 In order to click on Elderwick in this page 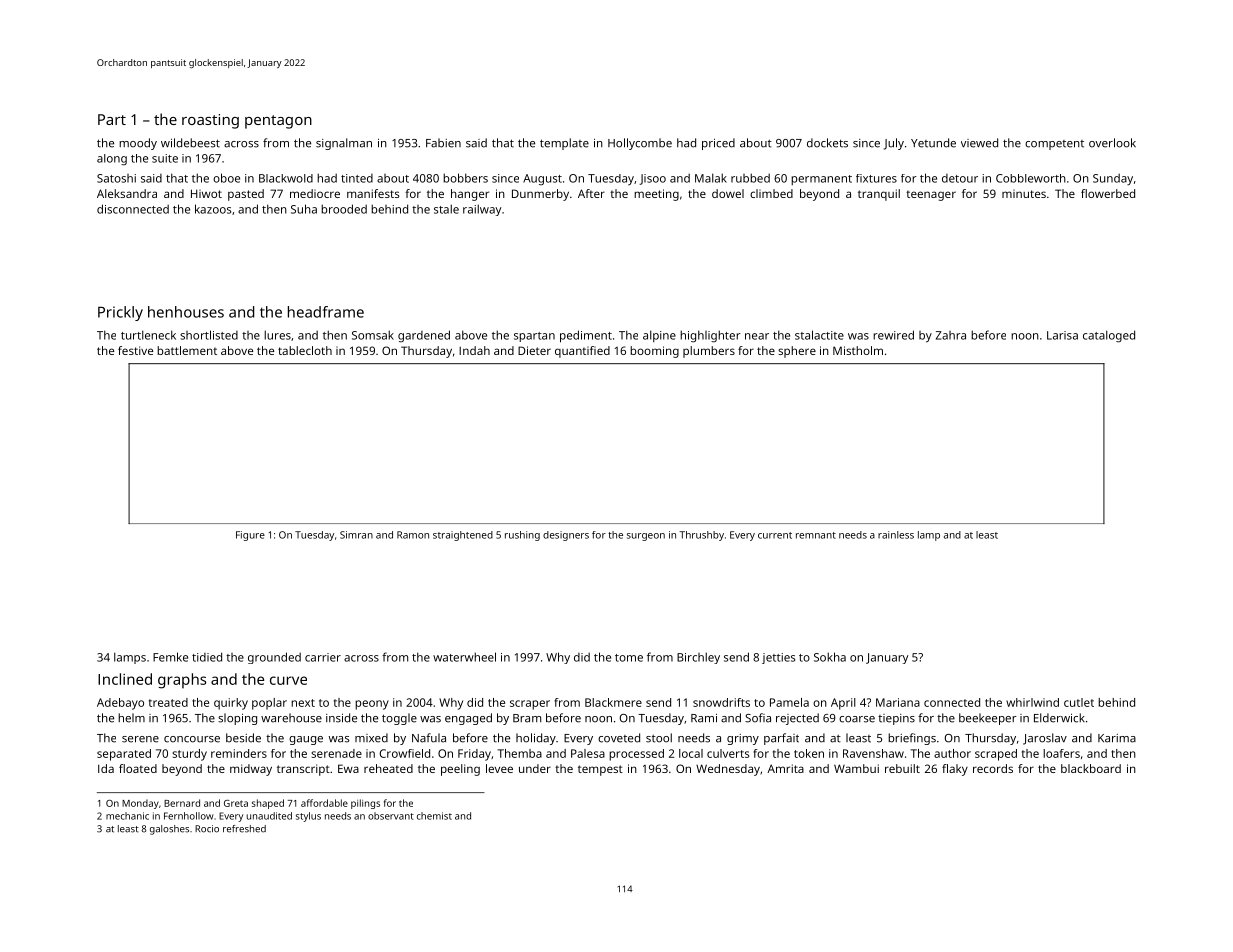, I will do `click(1059, 718)`.
